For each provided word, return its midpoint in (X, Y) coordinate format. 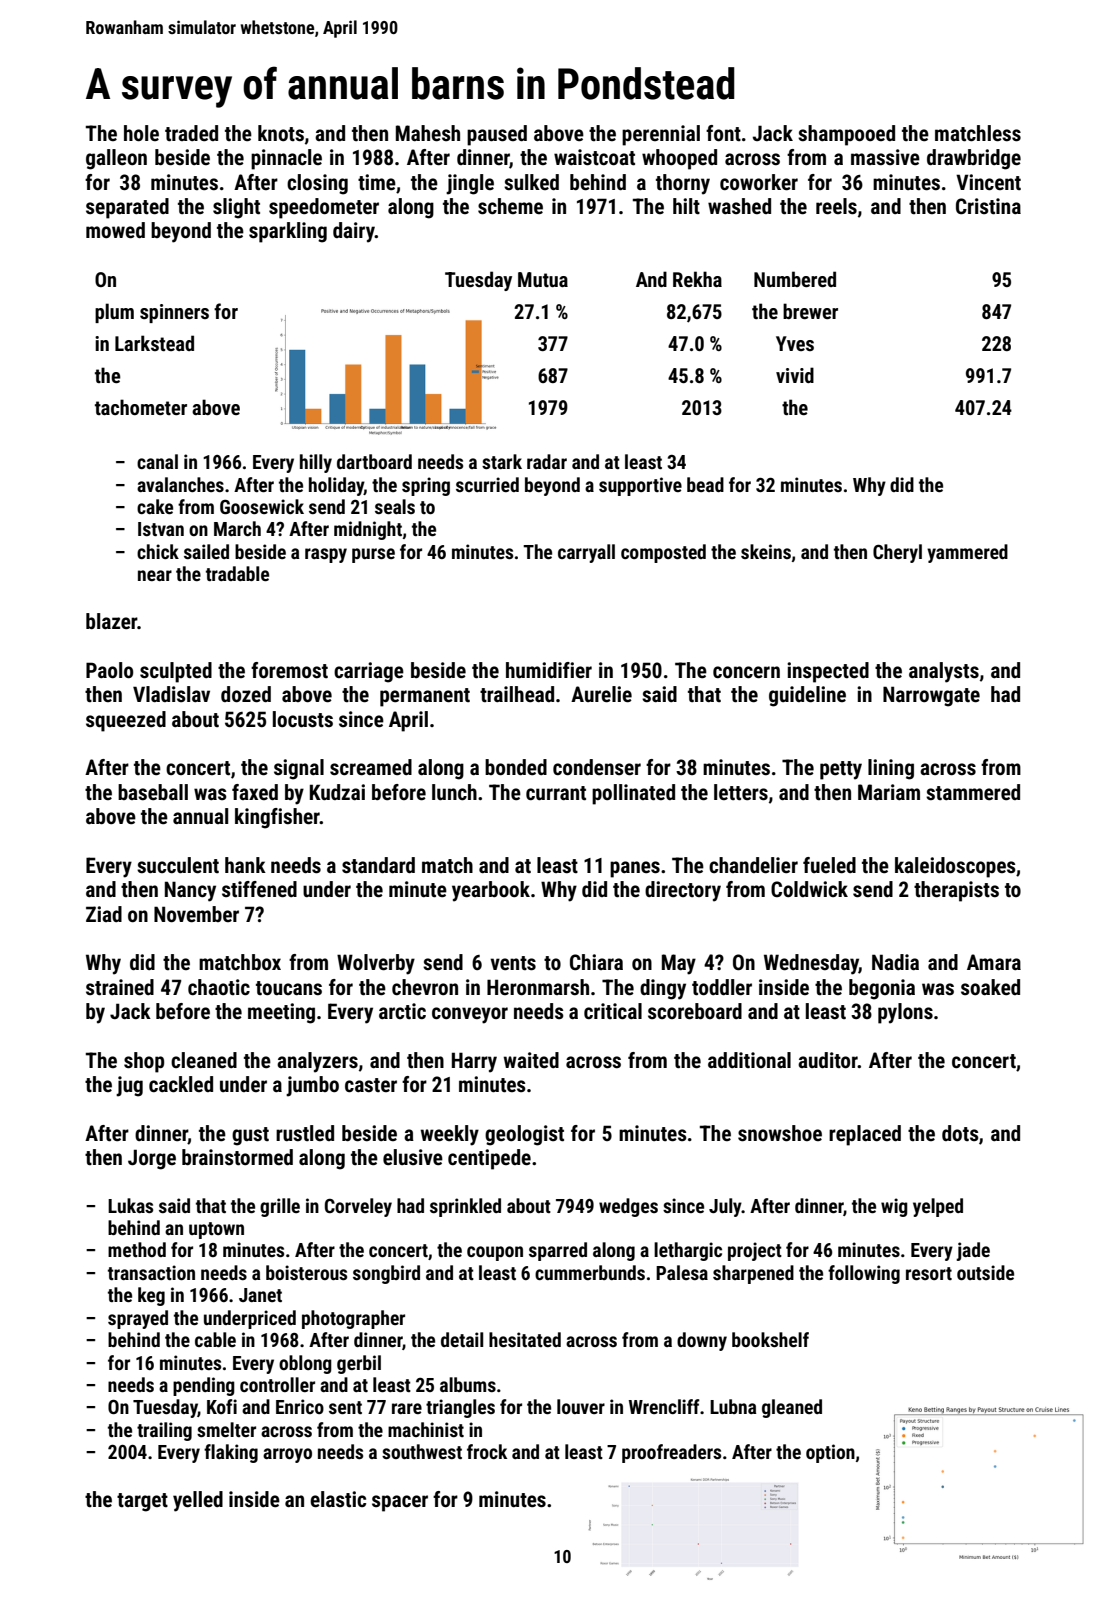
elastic (338, 1499)
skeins (766, 551)
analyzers (317, 1062)
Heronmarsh (538, 987)
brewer (810, 311)
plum (114, 313)
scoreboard (695, 1011)
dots (960, 1133)
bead (705, 484)
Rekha (697, 279)
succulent (178, 865)
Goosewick (262, 506)
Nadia (895, 962)
